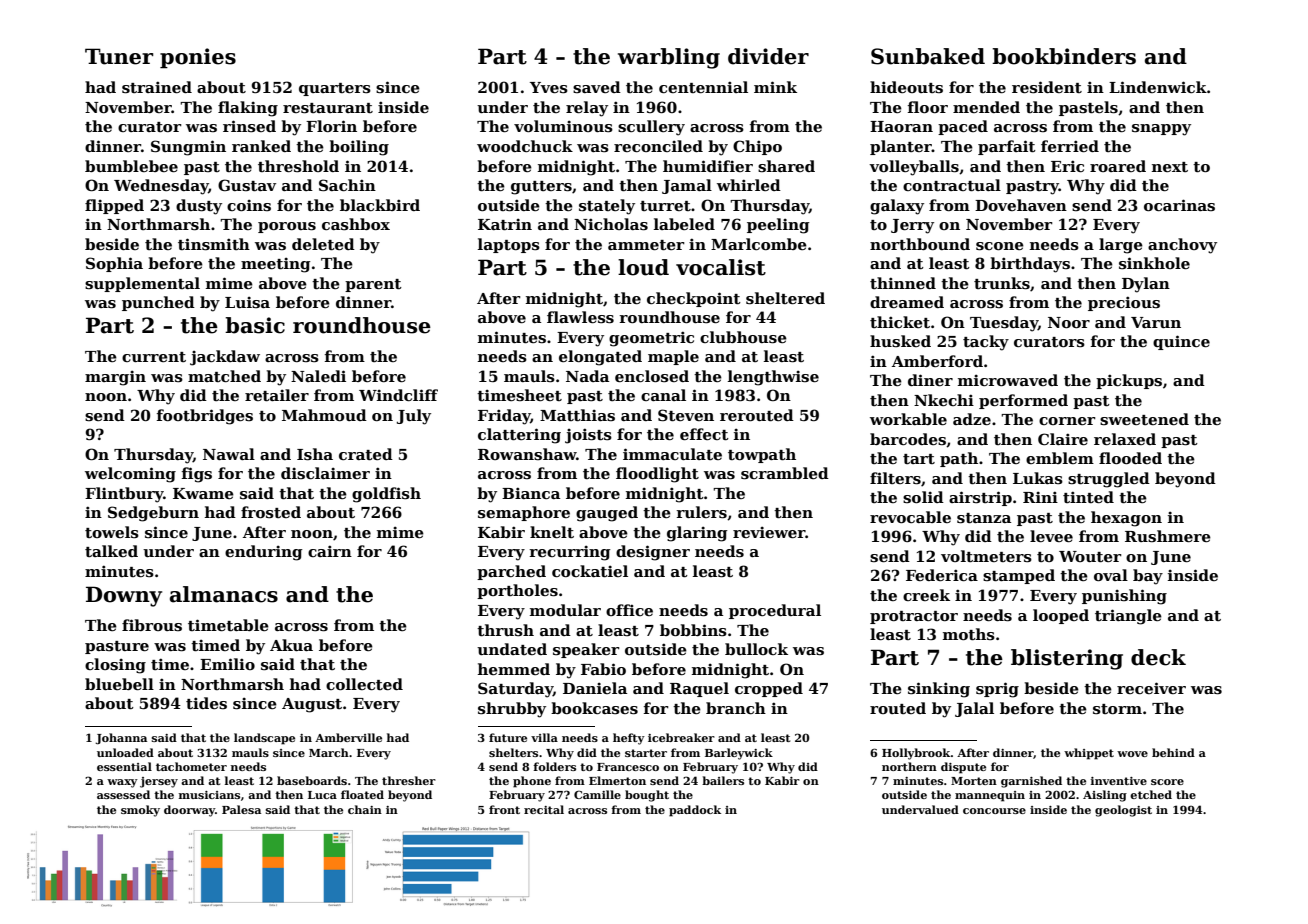 The height and width of the image is (924, 1308). Describe the element at coordinates (775, 87) in the image. I see `mink` at that location.
